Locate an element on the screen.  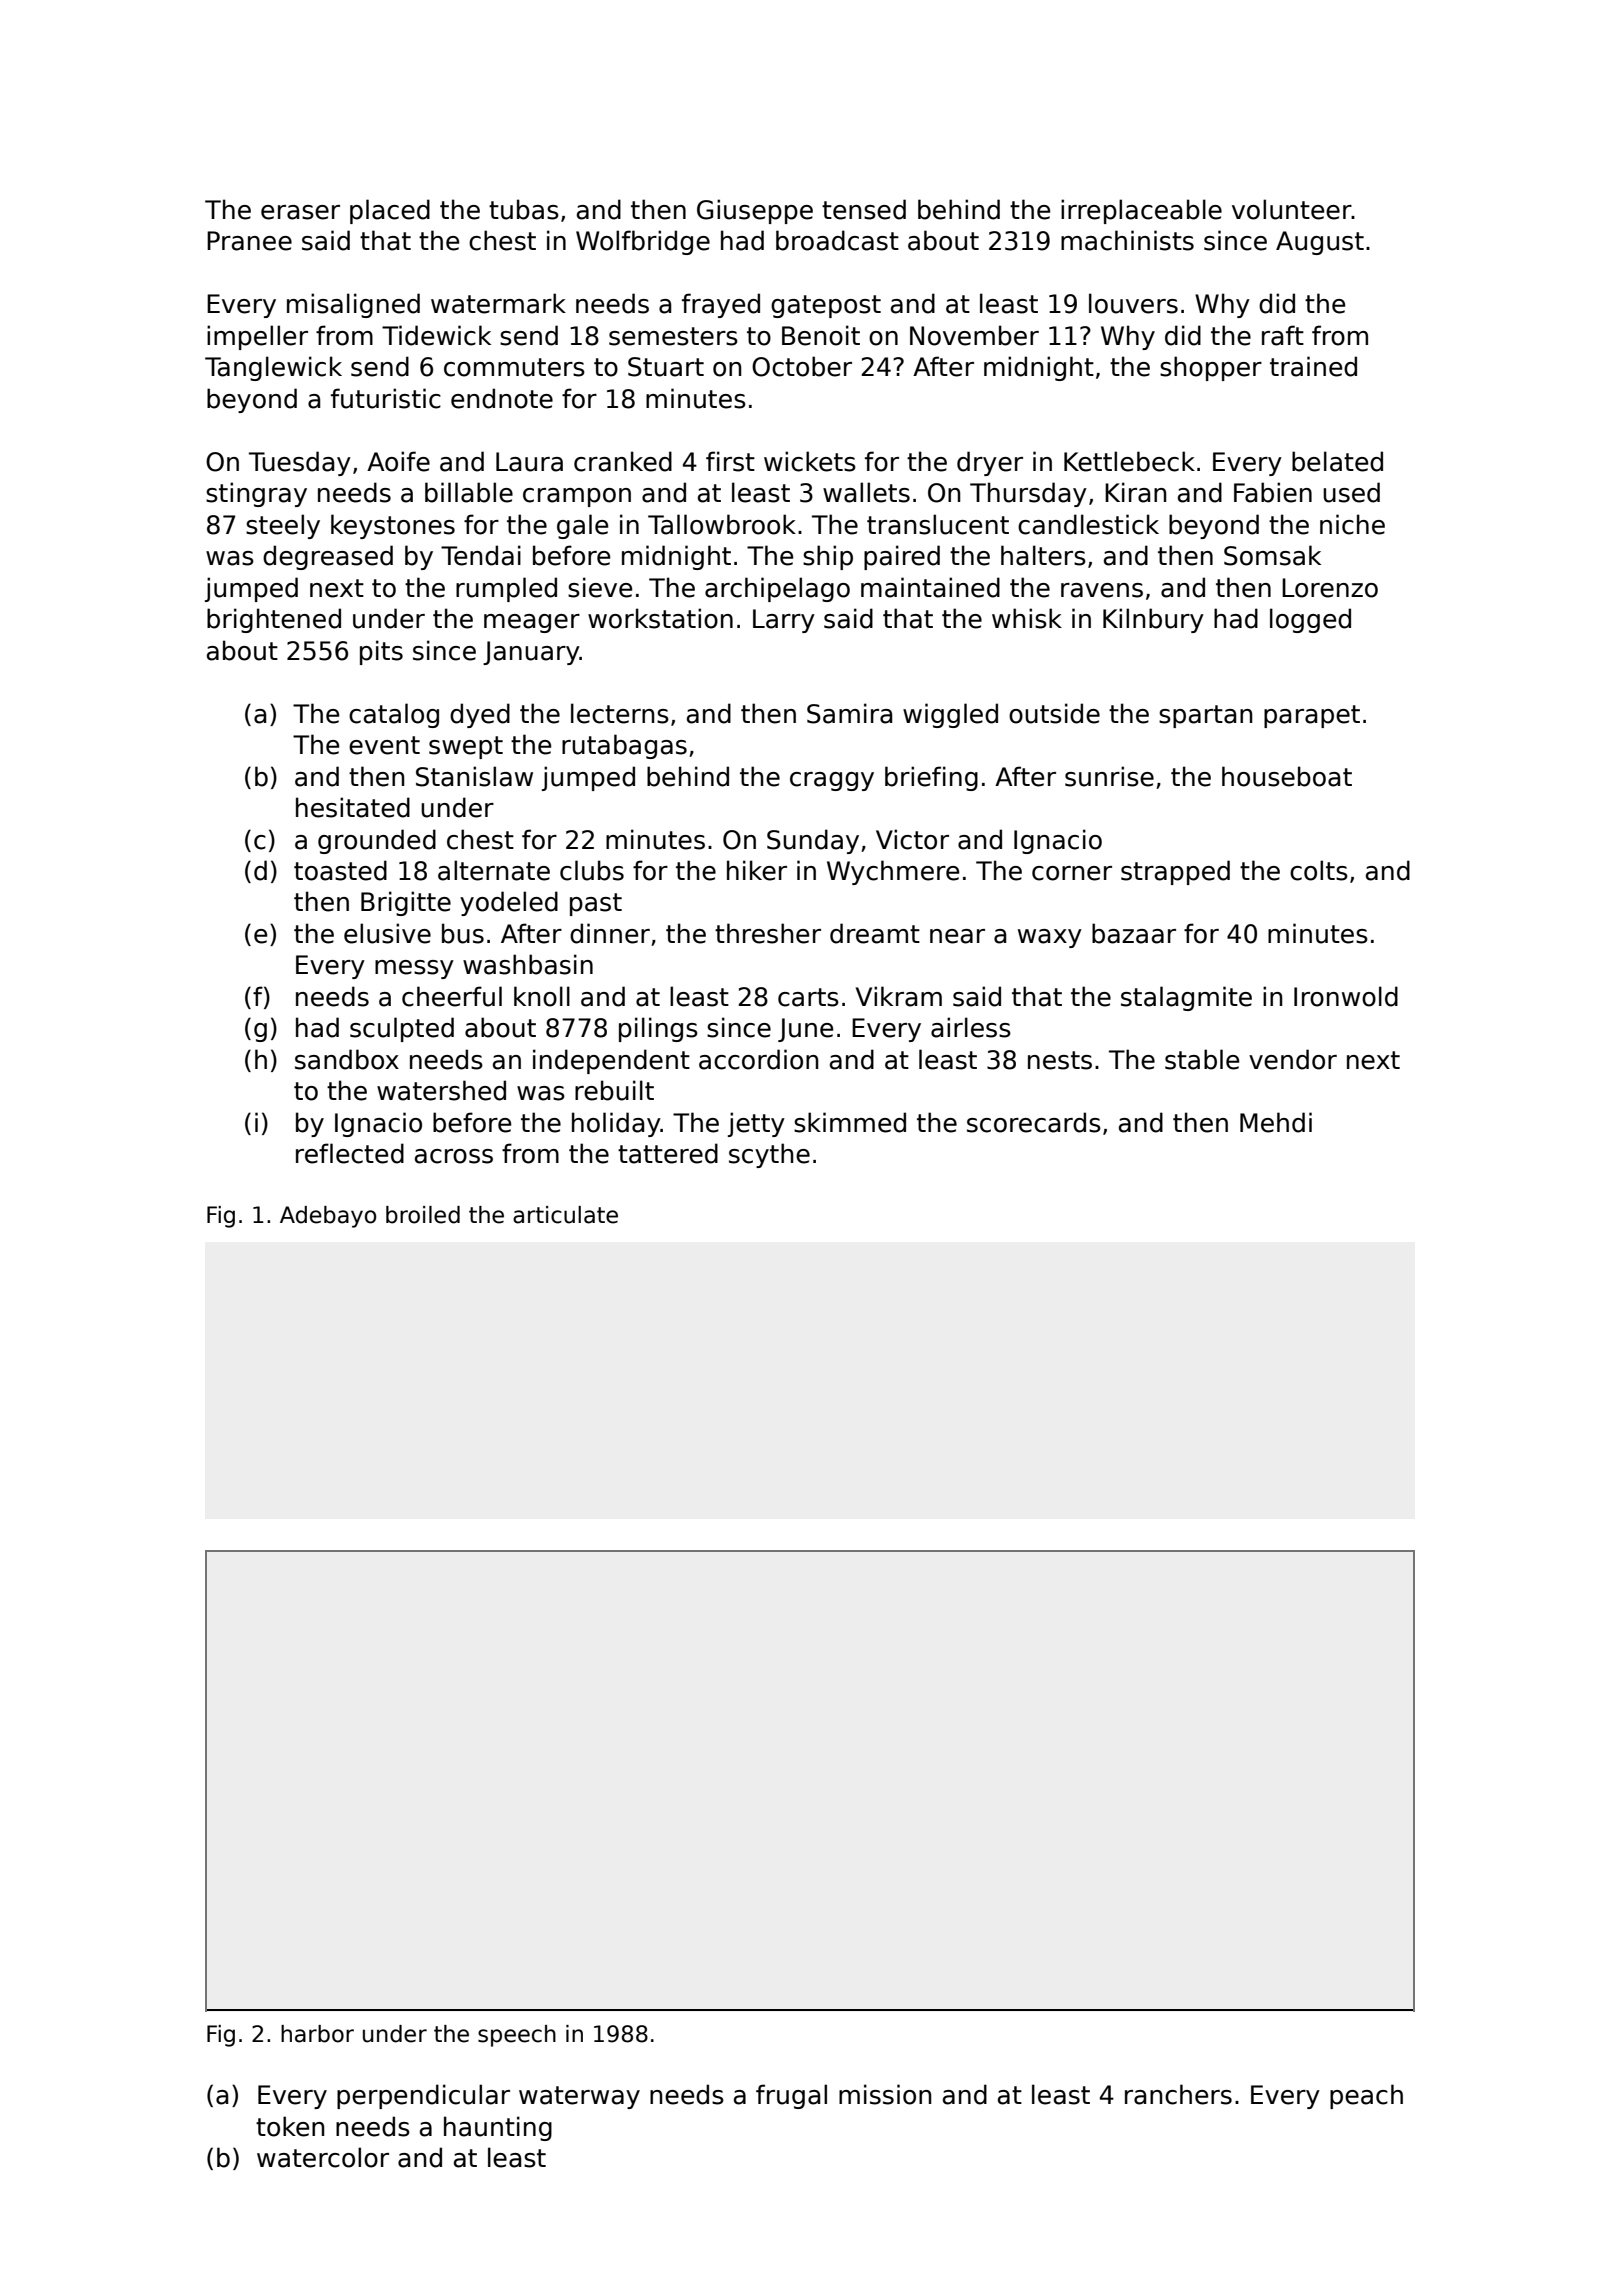
Larry is located at coordinates (784, 621).
